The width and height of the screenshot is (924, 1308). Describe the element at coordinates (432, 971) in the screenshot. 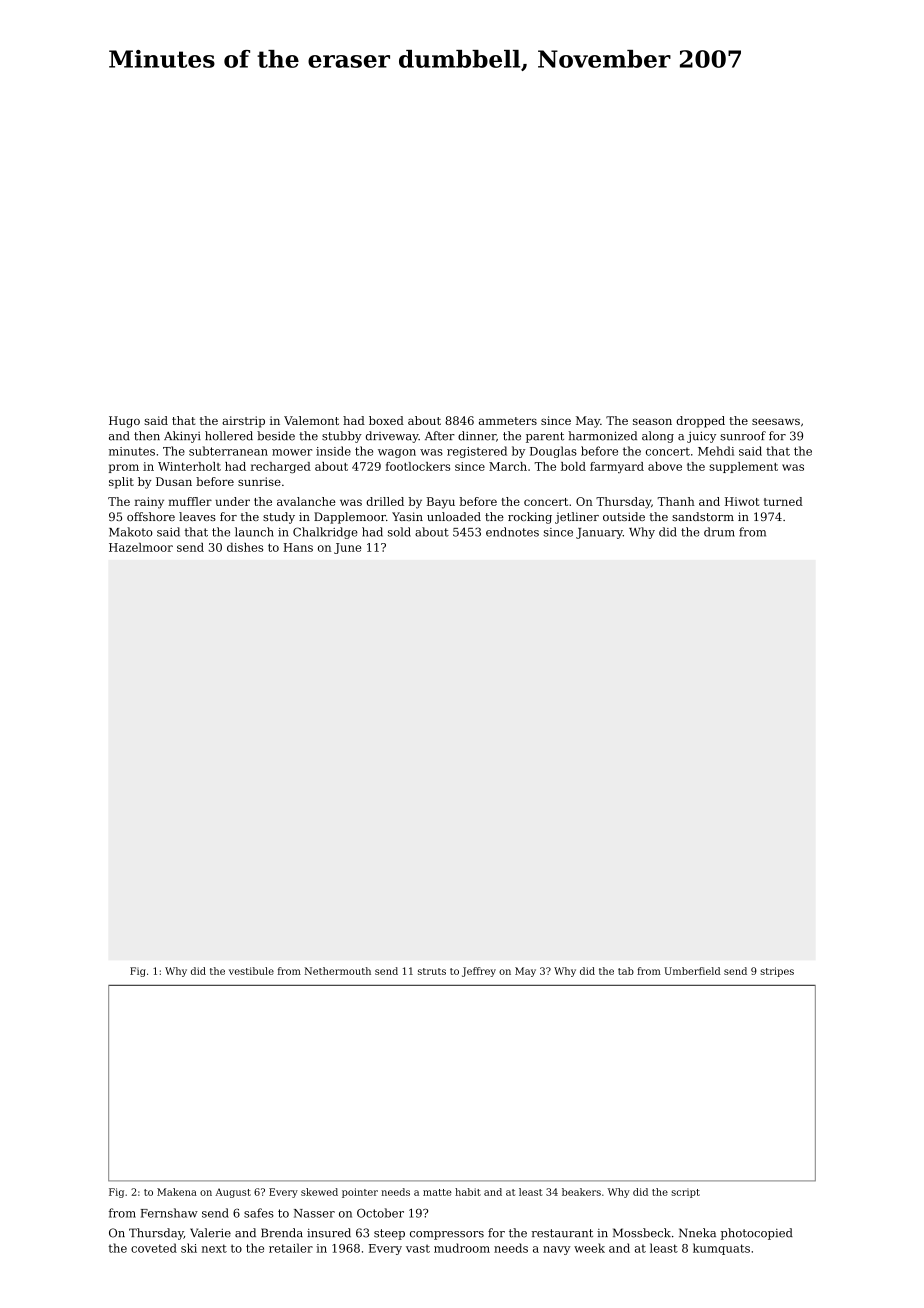

I see `struts` at that location.
